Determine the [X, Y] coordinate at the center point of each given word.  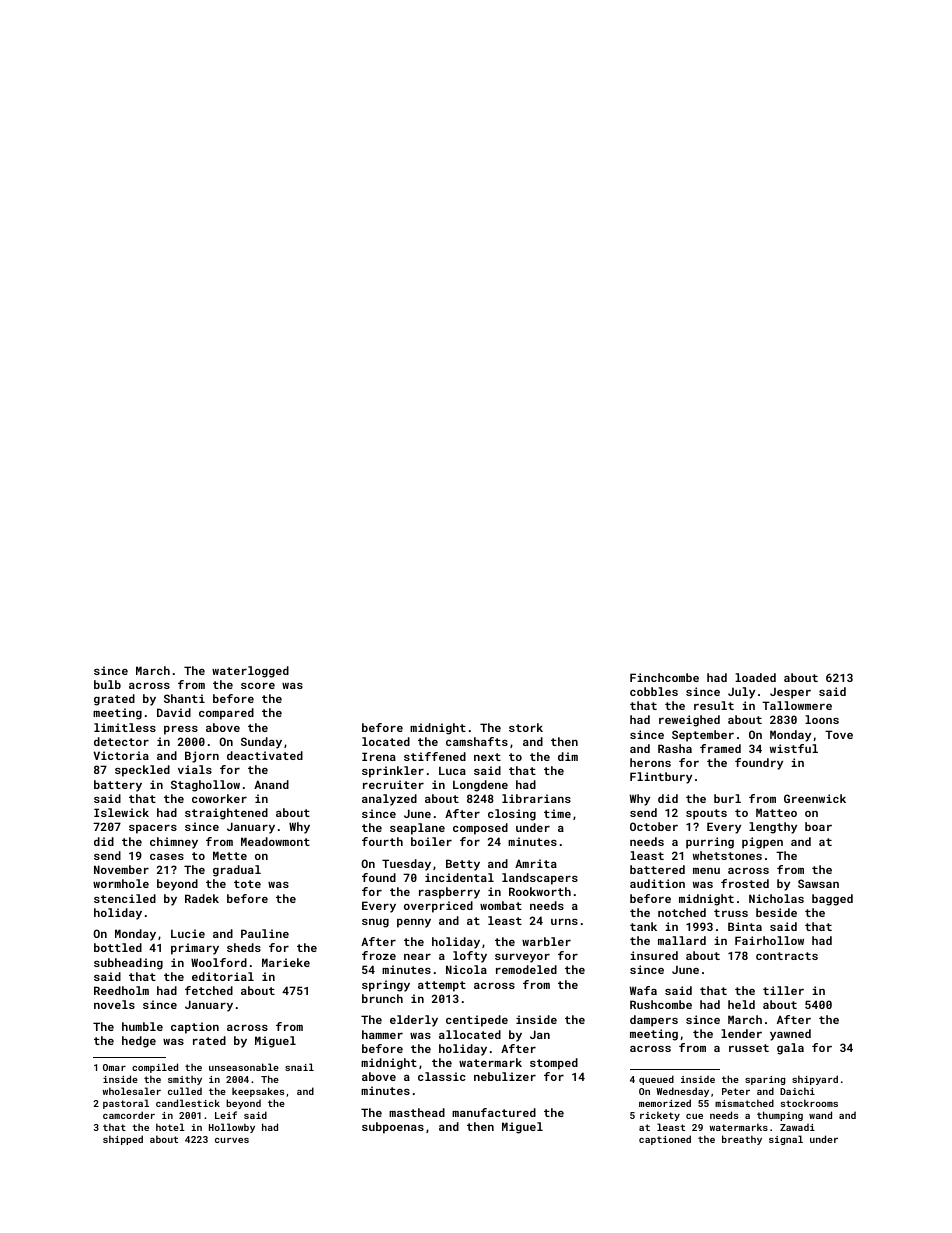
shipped [123, 1140]
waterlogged [250, 672]
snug [375, 923]
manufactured [494, 1112]
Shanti [184, 698]
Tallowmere [797, 705]
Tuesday [406, 865]
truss [731, 913]
